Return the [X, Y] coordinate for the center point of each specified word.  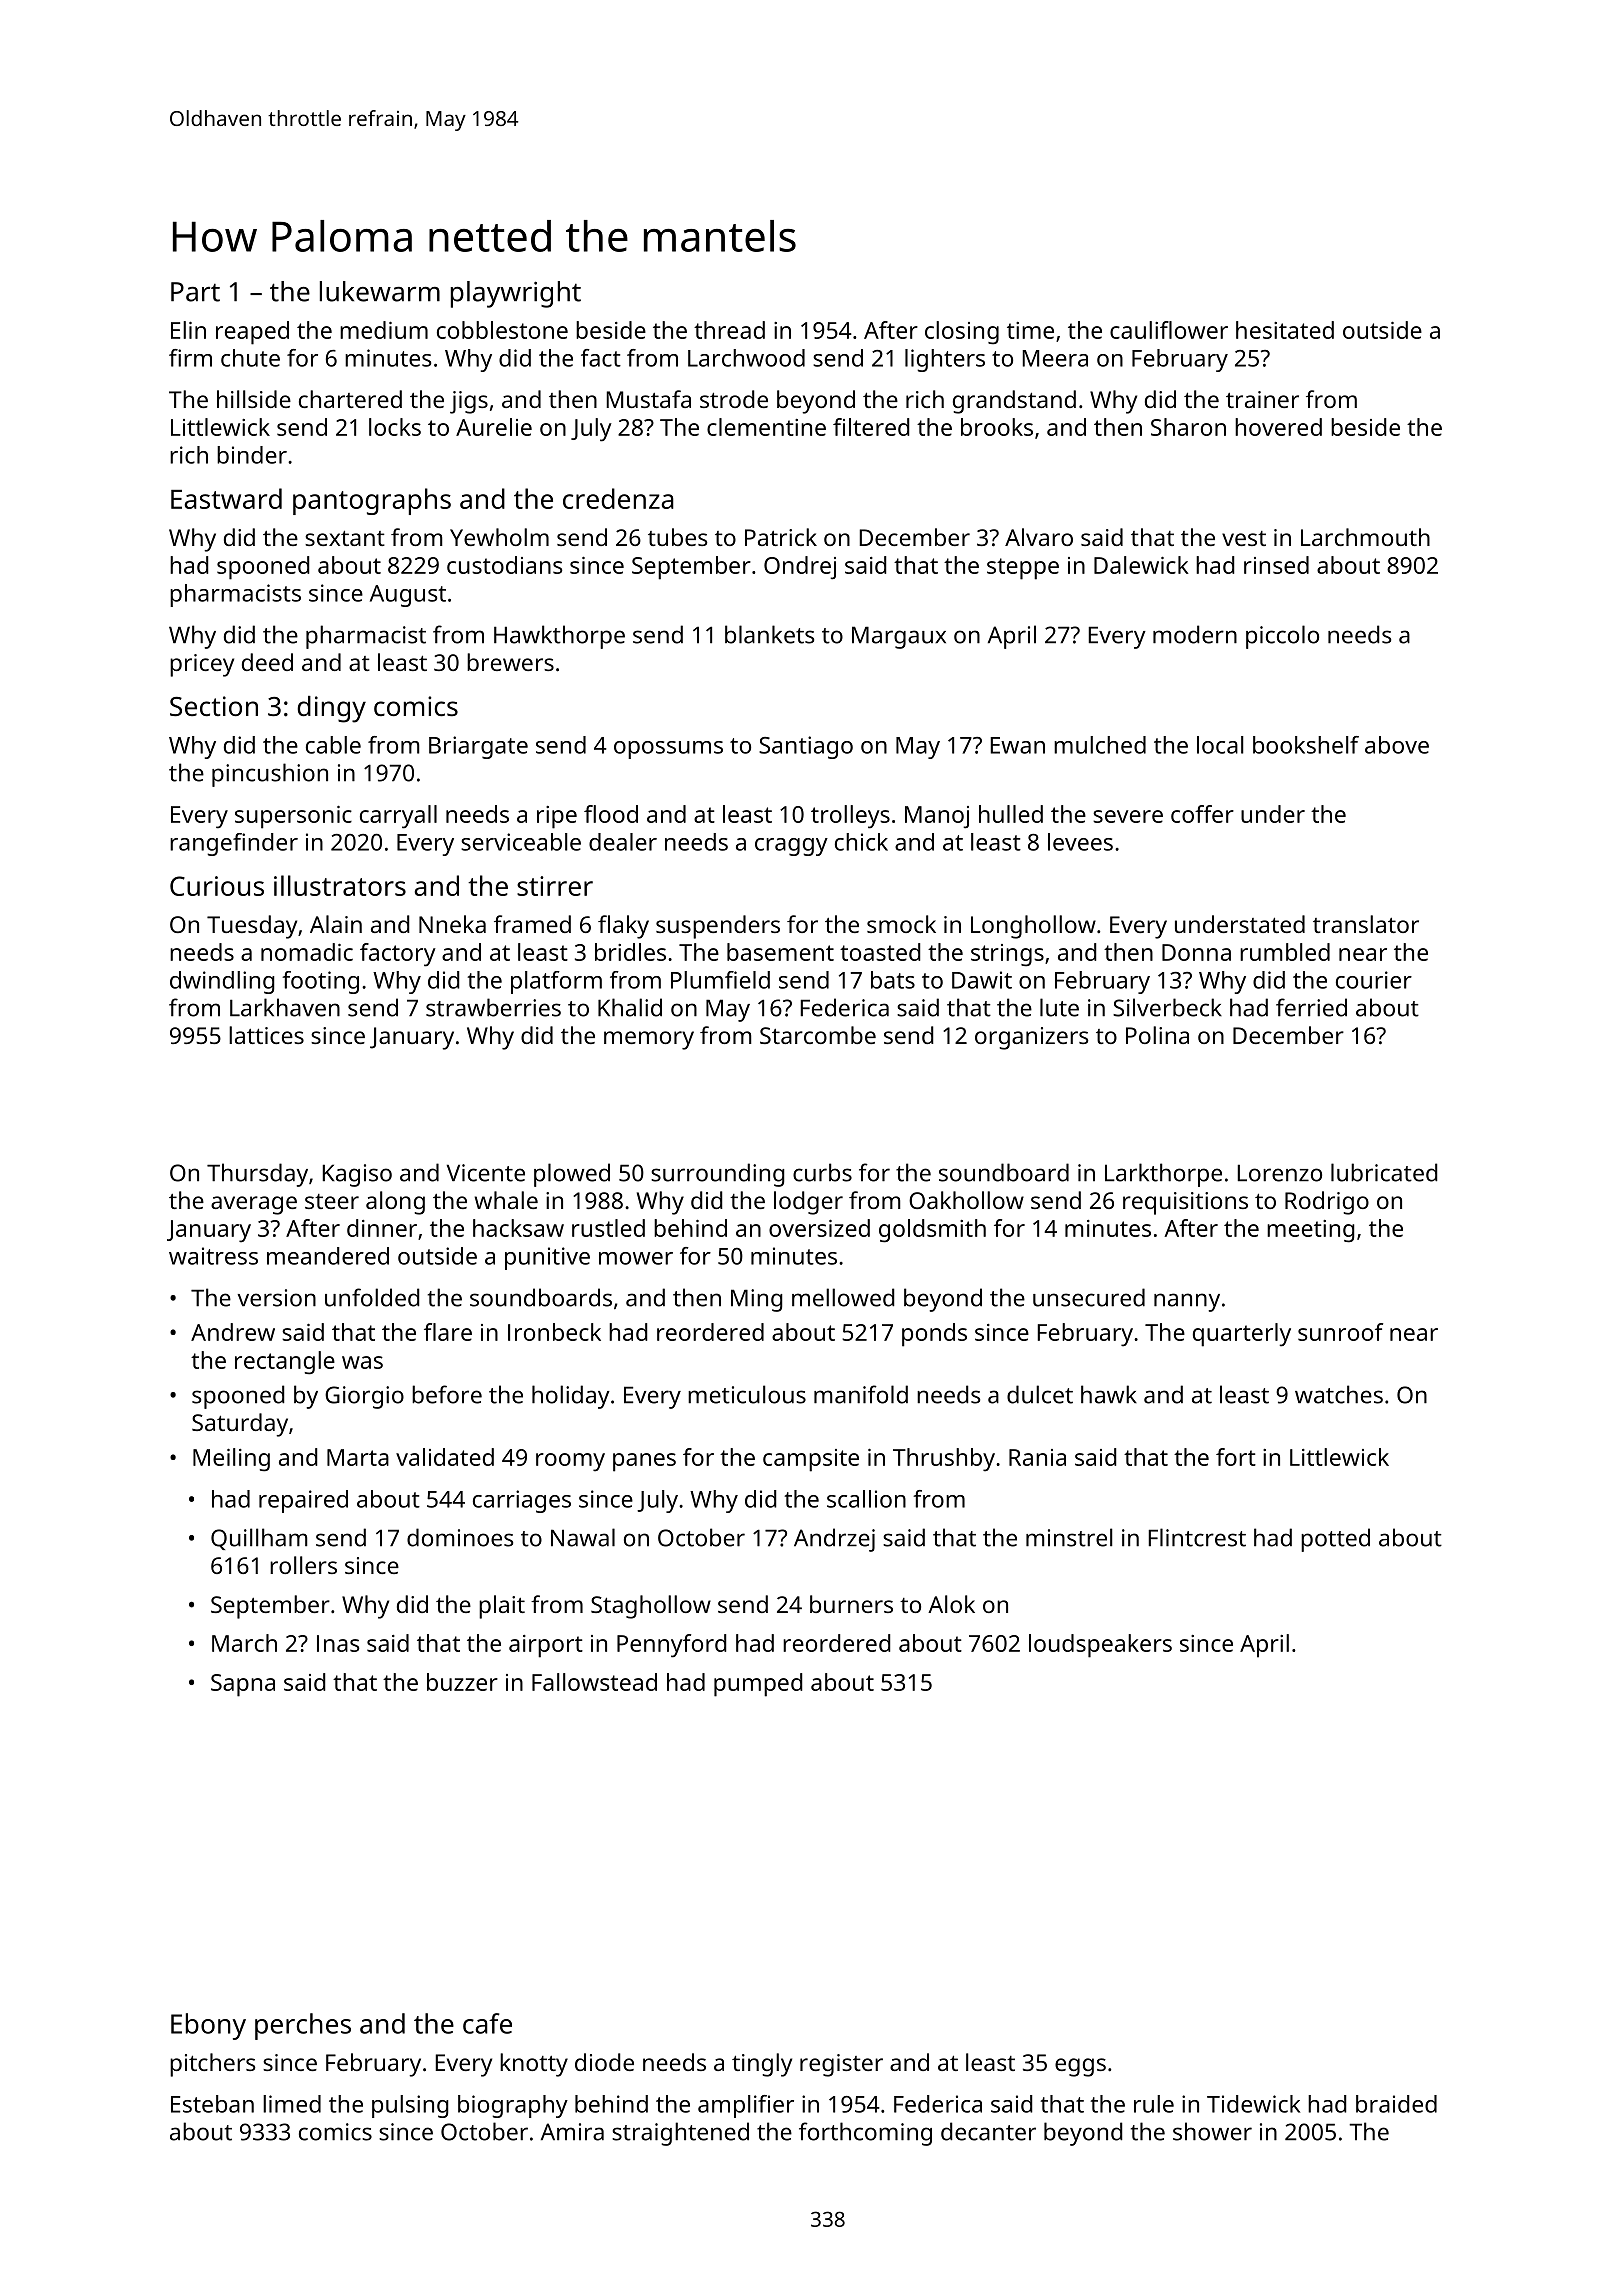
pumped [758, 1685]
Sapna [243, 1685]
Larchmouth [1365, 537]
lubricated [1384, 1172]
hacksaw [518, 1228]
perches [303, 2026]
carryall [398, 817]
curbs [822, 1172]
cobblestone [502, 330]
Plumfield [720, 980]
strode [734, 399]
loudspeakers [1100, 1646]
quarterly [1242, 1335]
